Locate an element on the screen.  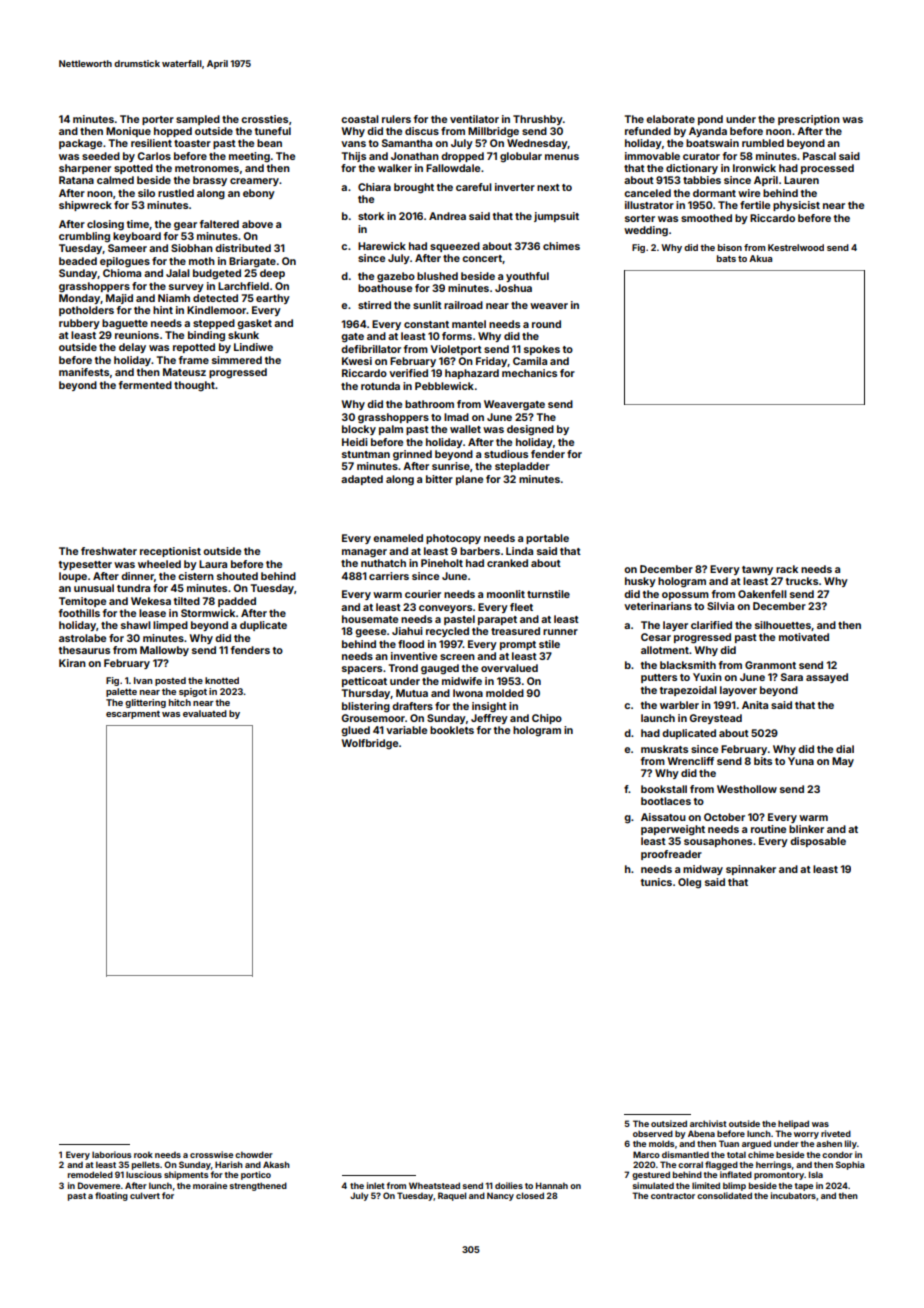
Kiran is located at coordinates (72, 663).
